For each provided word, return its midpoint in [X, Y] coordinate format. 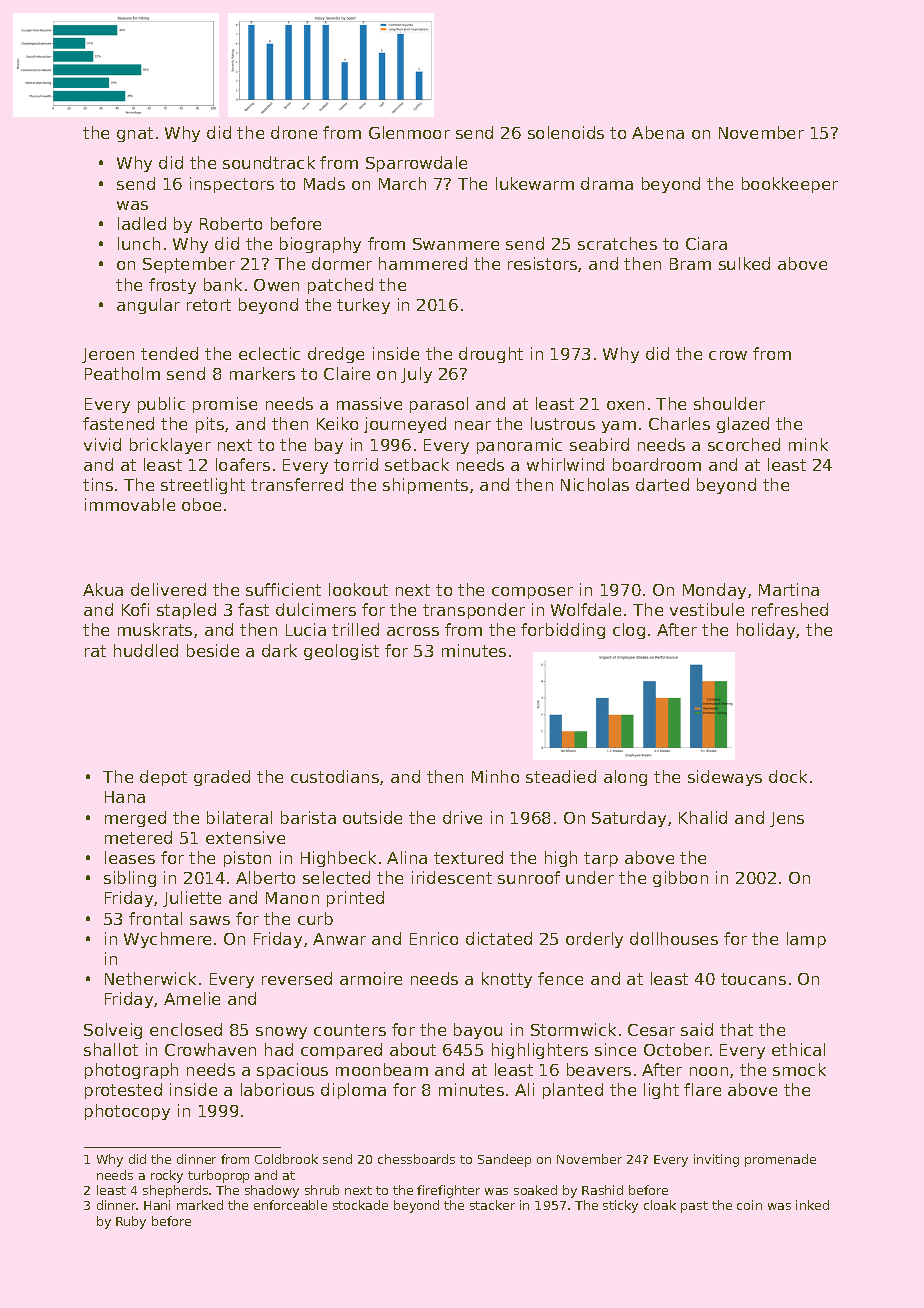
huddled [146, 650]
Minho [495, 776]
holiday [766, 631]
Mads [324, 183]
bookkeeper [790, 185]
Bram [690, 264]
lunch [139, 243]
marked [200, 1205]
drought [491, 355]
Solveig [113, 1031]
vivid [102, 444]
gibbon [680, 879]
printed [355, 899]
